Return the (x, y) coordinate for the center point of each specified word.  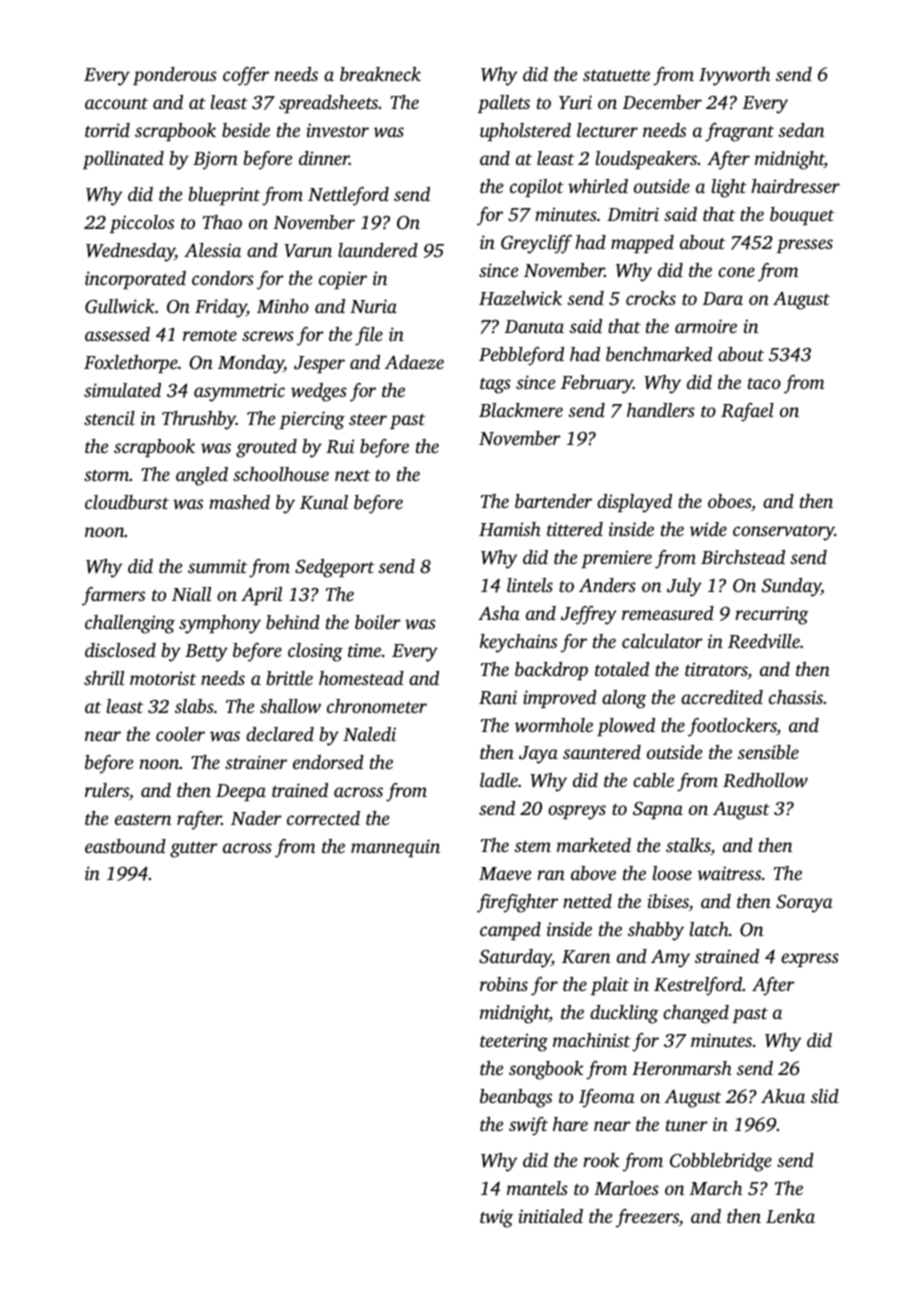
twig (496, 1218)
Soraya (804, 904)
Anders (607, 585)
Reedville (764, 641)
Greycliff (536, 244)
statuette (616, 75)
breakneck (380, 74)
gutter (194, 850)
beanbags (516, 1098)
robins (504, 984)
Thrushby (199, 420)
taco (764, 383)
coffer (246, 76)
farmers (113, 596)
